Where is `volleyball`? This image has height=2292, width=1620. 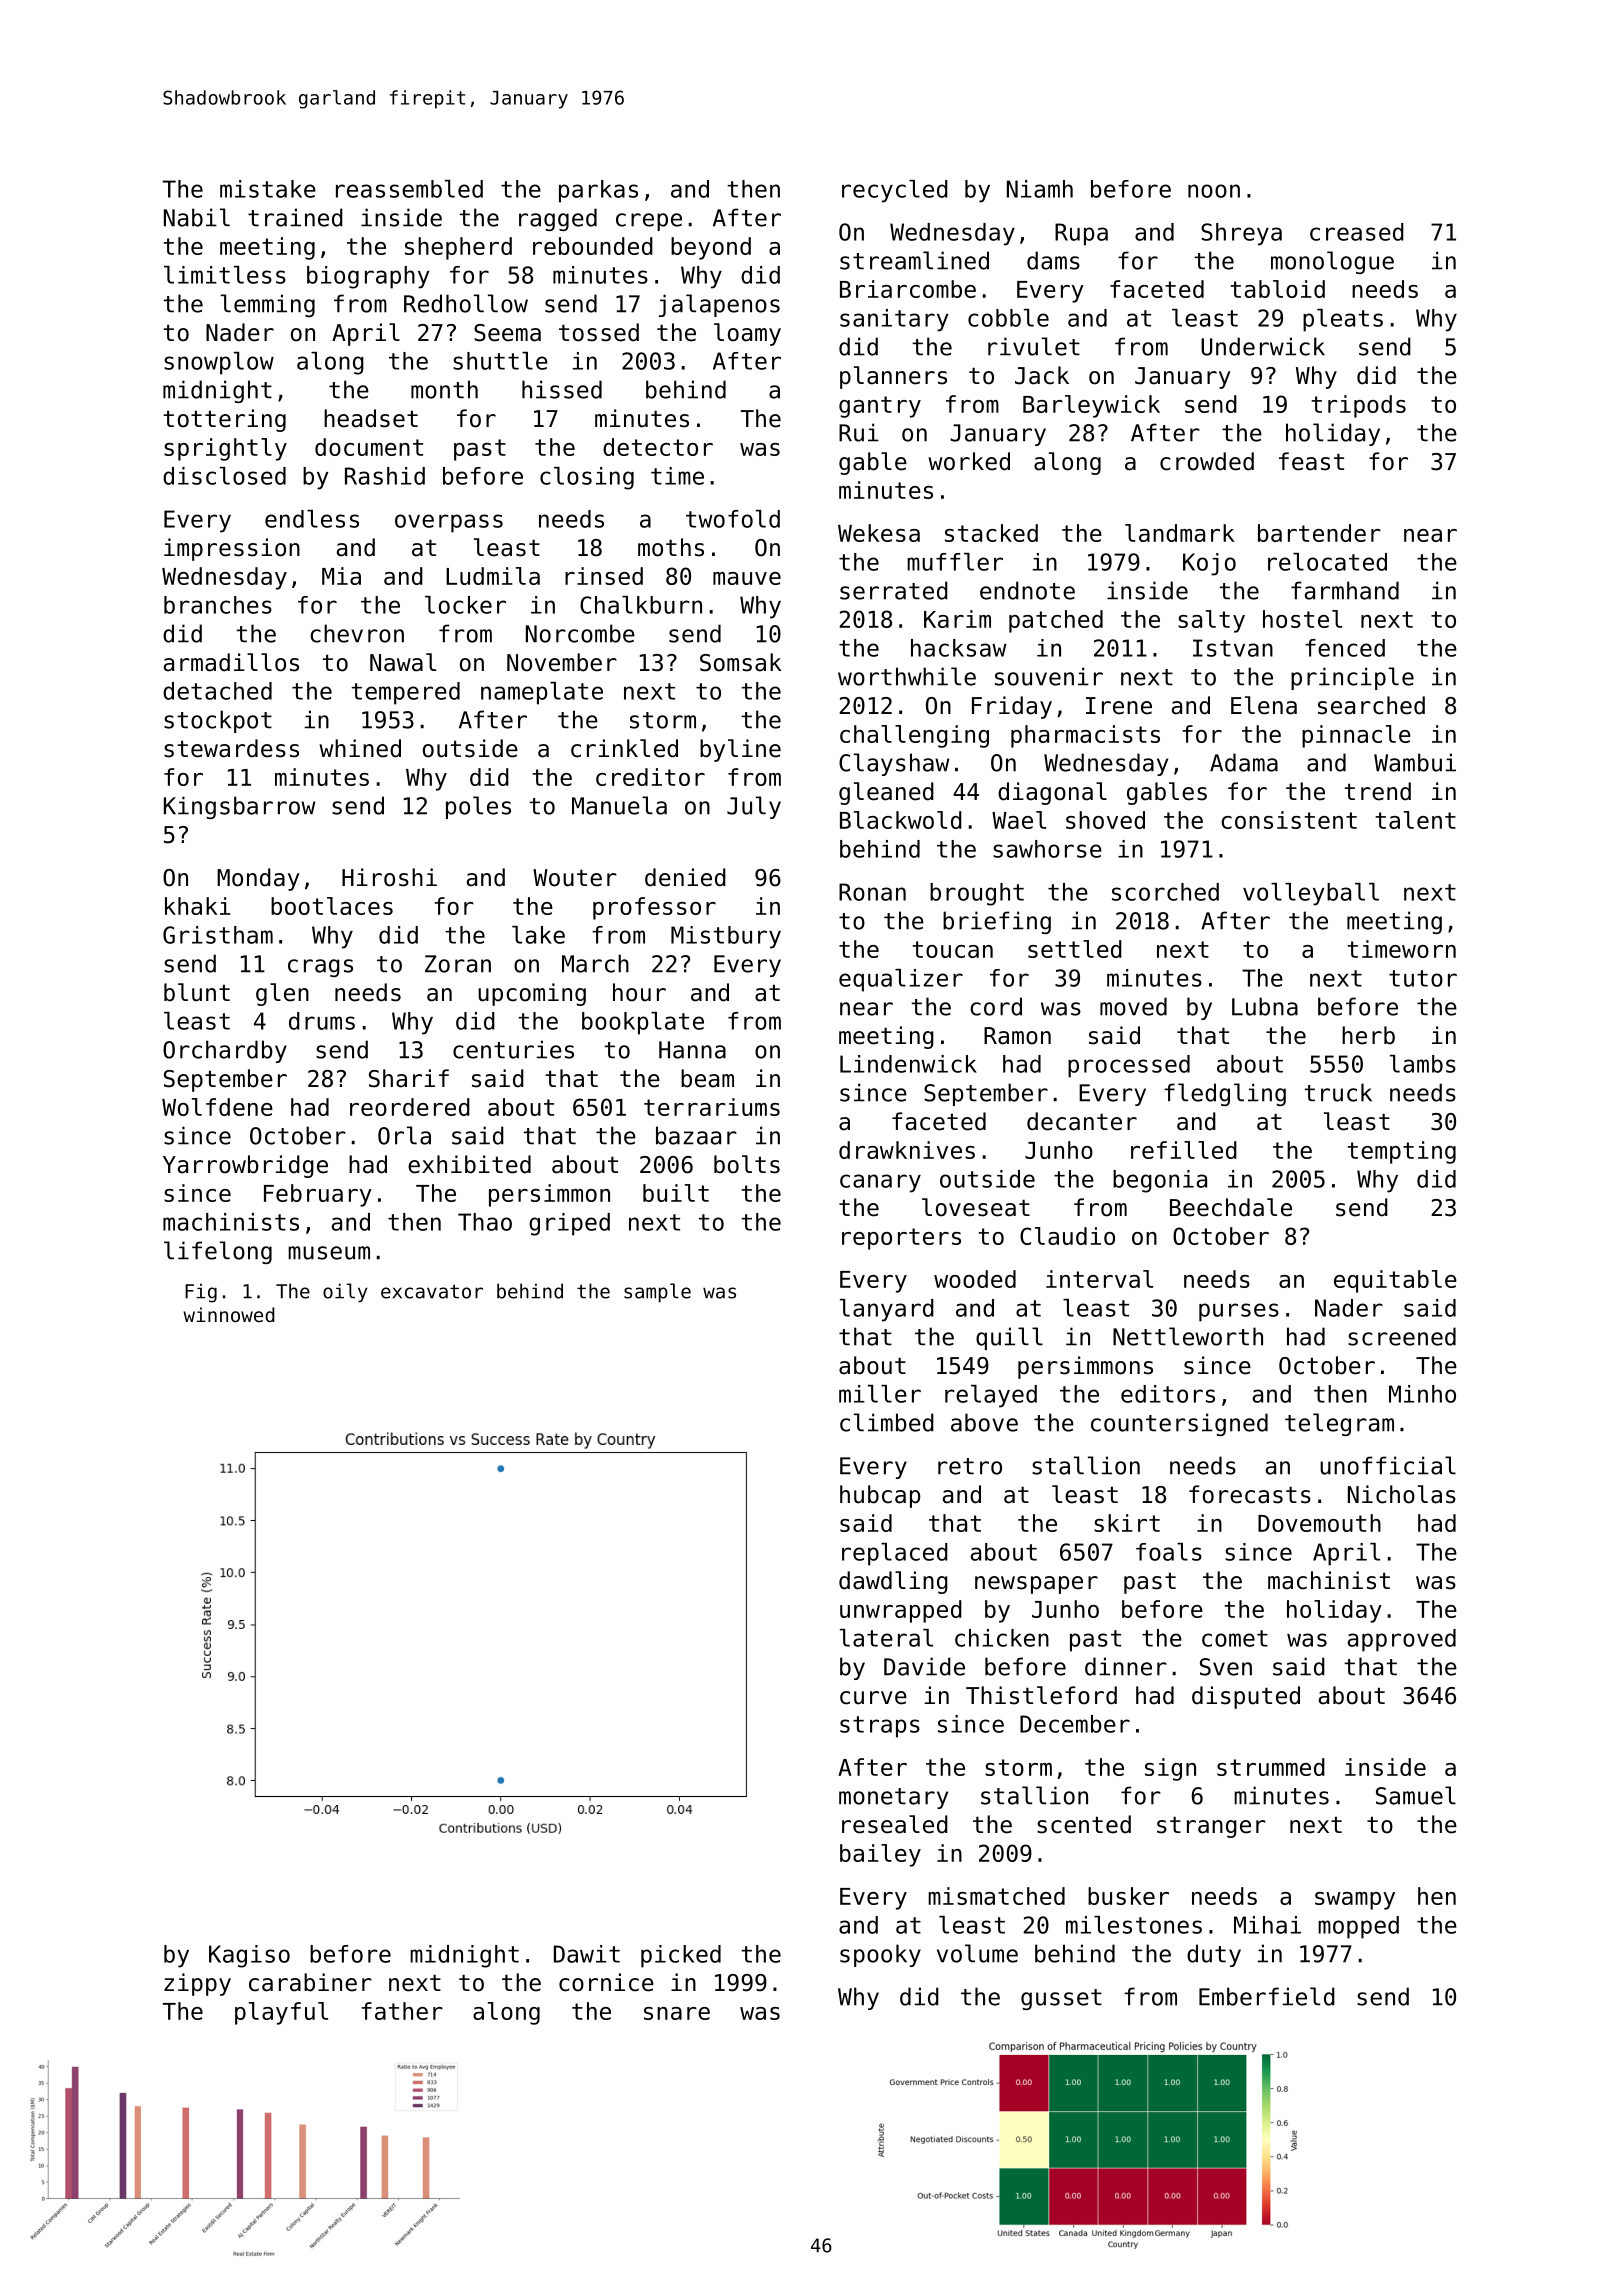 volleyball is located at coordinates (1311, 894).
